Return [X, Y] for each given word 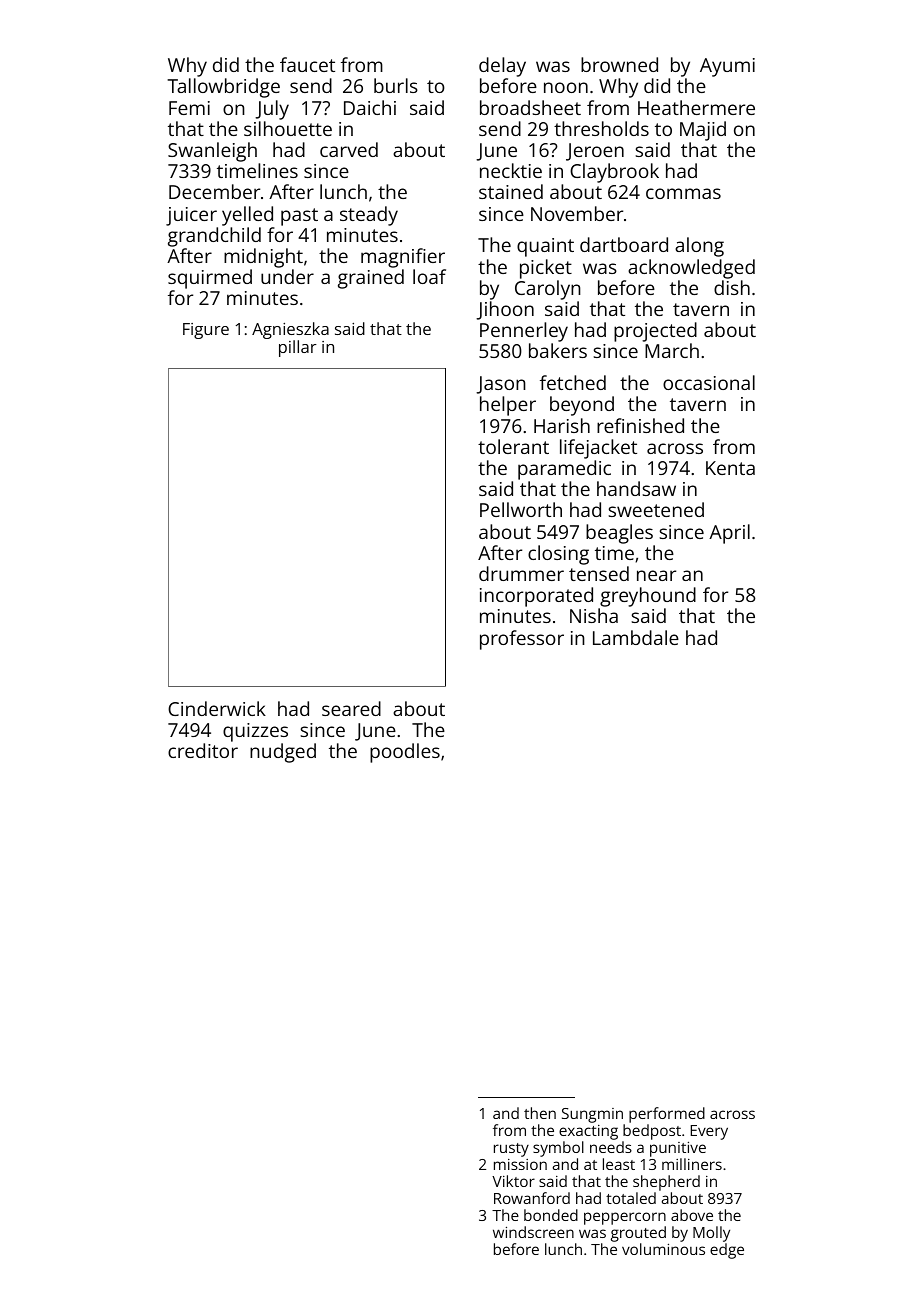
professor [522, 640]
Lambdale [636, 637]
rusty [511, 1150]
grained [371, 279]
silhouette [288, 128]
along [699, 247]
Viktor [513, 1181]
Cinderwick [217, 708]
